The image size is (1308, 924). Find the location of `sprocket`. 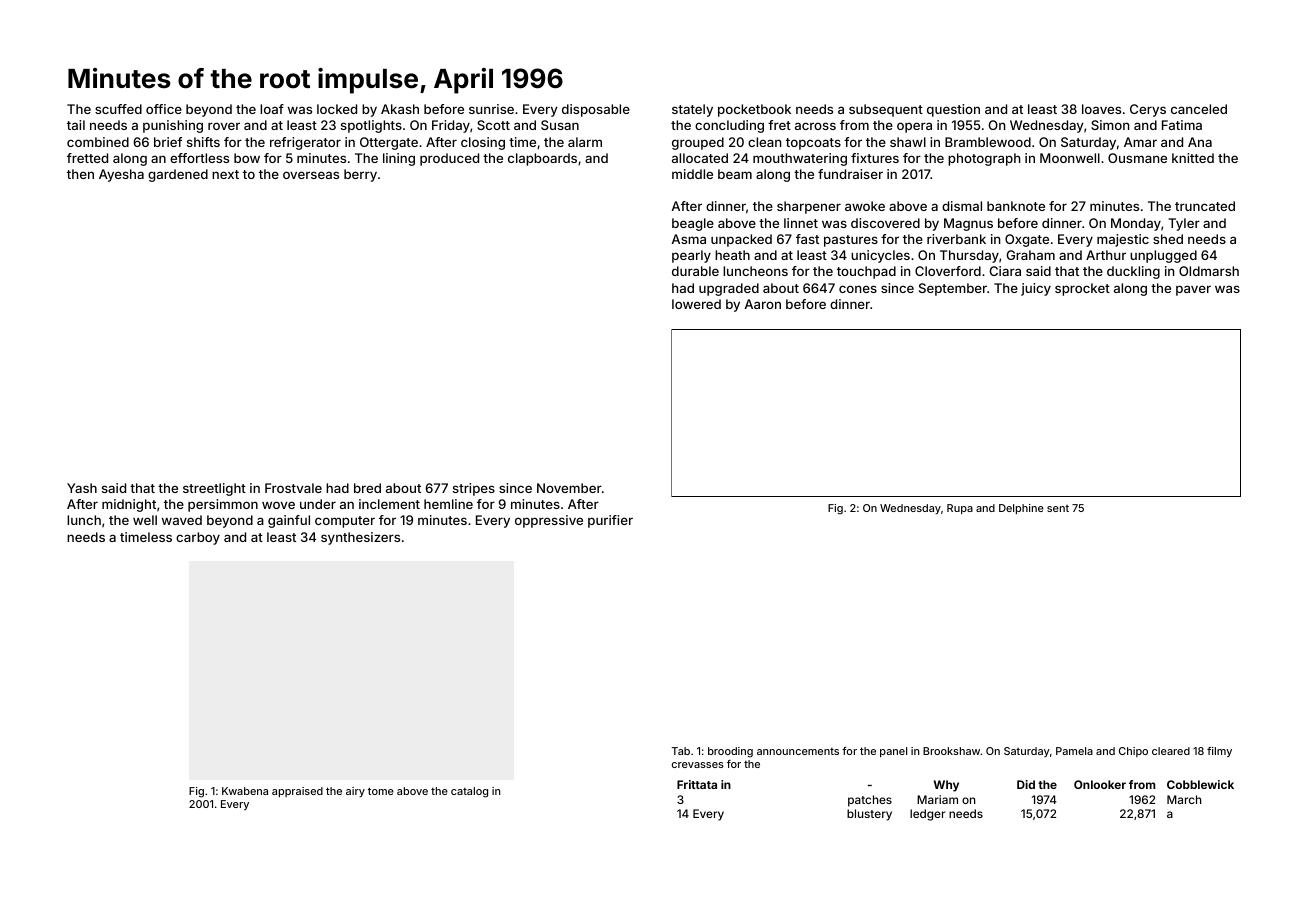

sprocket is located at coordinates (1082, 289).
